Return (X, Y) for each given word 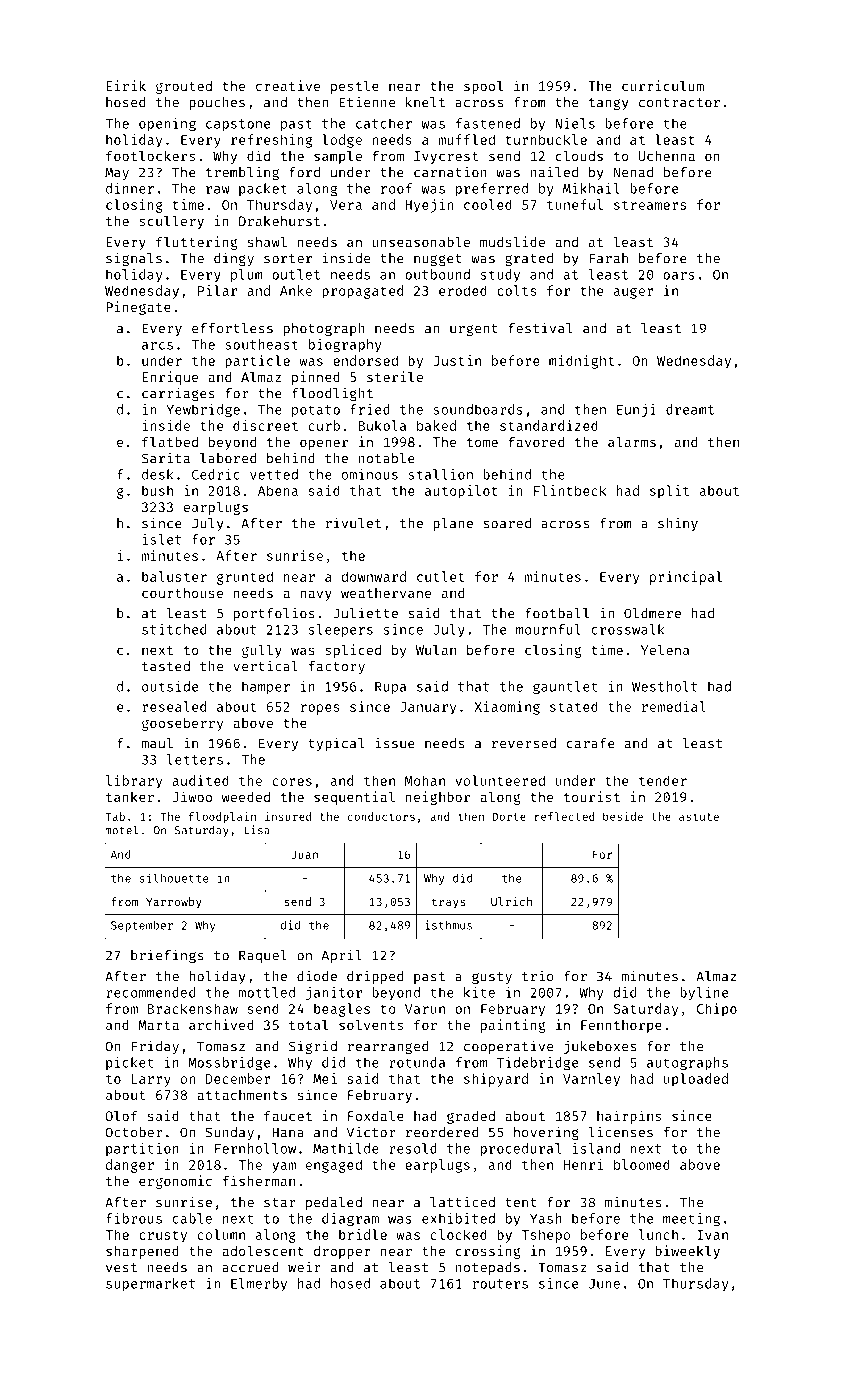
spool (483, 87)
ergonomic (175, 1182)
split (669, 492)
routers (500, 1284)
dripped (375, 977)
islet (162, 539)
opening (167, 125)
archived (221, 1024)
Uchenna (666, 155)
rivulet (353, 523)
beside (623, 816)
